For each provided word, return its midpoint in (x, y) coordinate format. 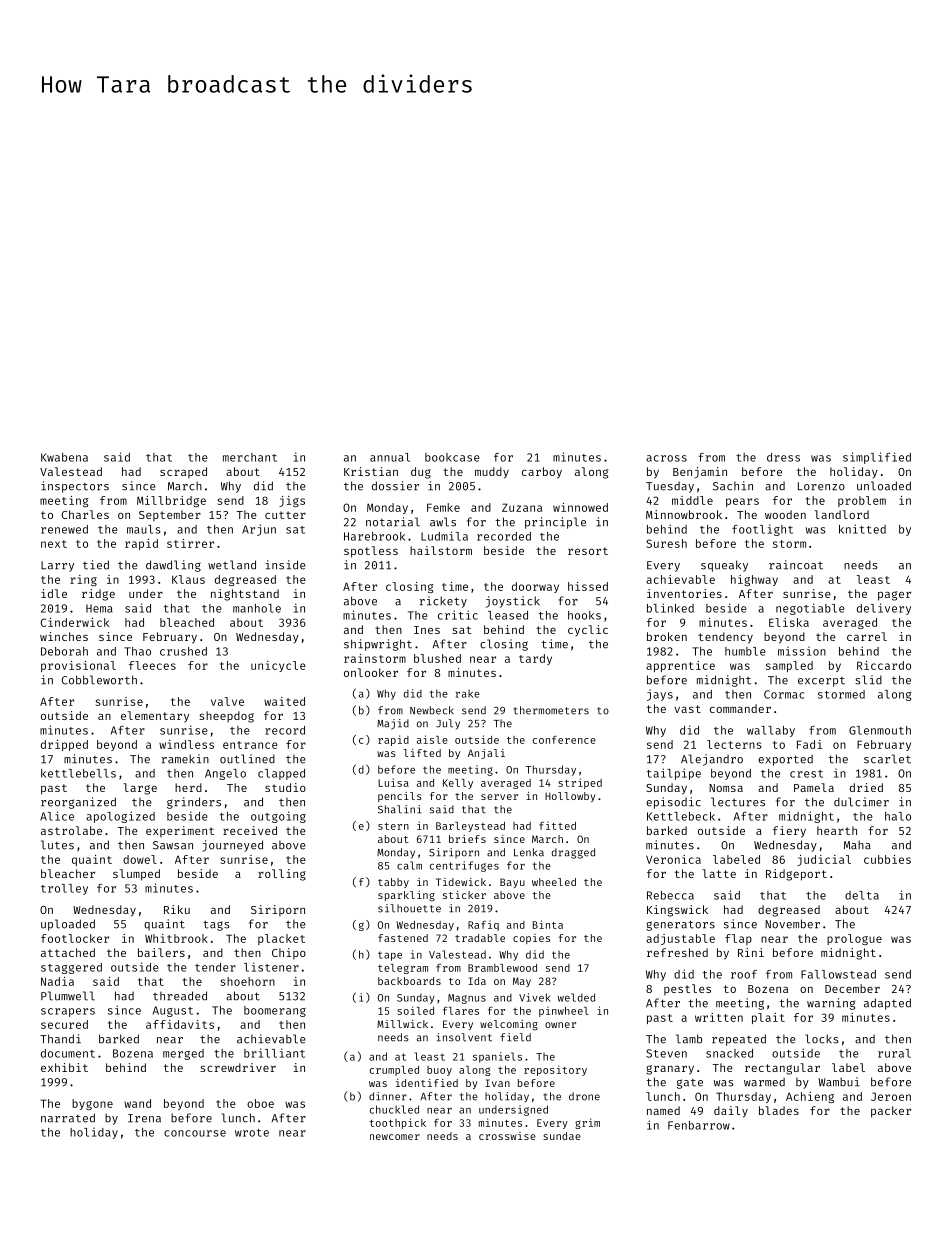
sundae (562, 1136)
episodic (673, 803)
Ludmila (444, 536)
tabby (393, 883)
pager (894, 596)
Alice (57, 816)
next (54, 544)
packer (891, 1112)
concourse (195, 1133)
